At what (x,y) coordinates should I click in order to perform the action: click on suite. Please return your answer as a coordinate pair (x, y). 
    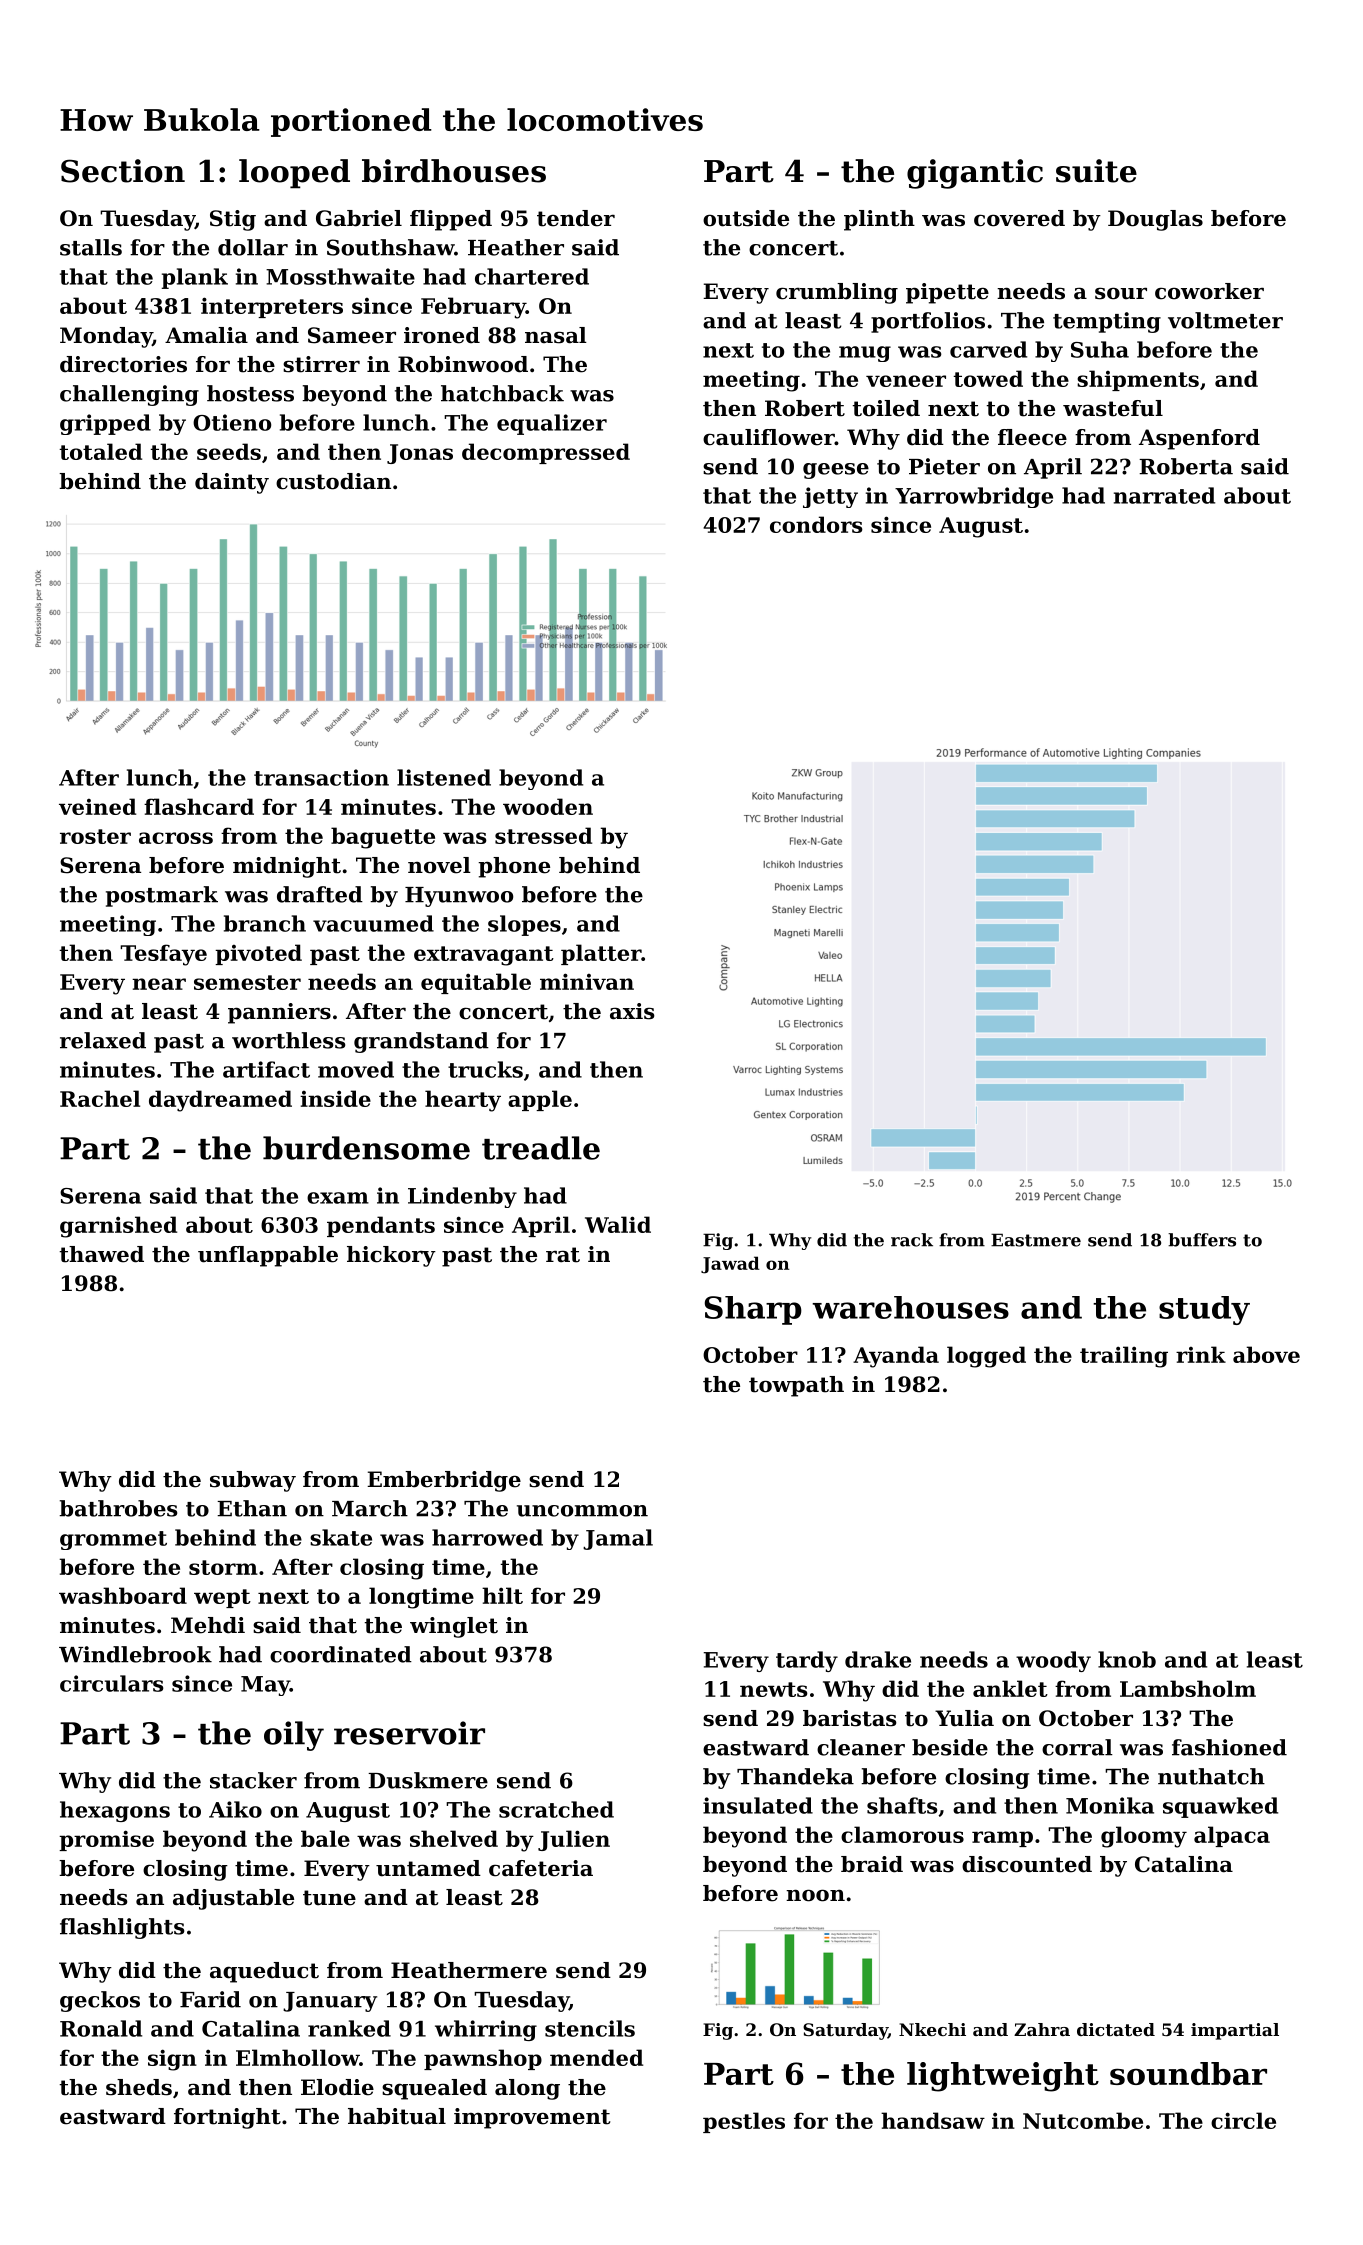
    Looking at the image, I should click on (1096, 171).
